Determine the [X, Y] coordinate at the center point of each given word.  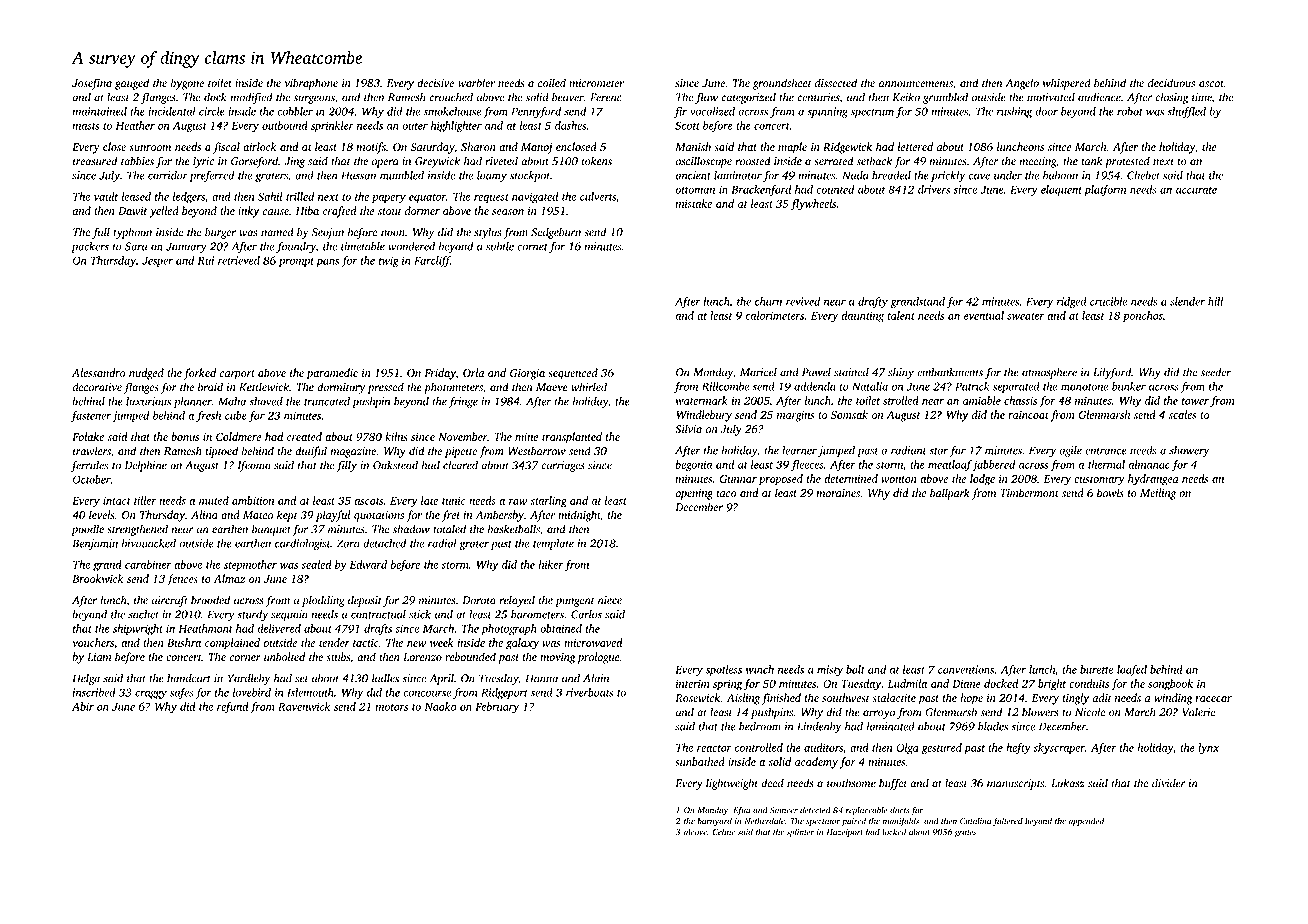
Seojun [328, 233]
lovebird [252, 692]
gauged [132, 84]
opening [694, 494]
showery [1189, 451]
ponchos [1143, 317]
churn [768, 301]
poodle [87, 530]
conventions [966, 669]
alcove [695, 832]
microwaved [593, 642]
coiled [552, 83]
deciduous [1171, 83]
